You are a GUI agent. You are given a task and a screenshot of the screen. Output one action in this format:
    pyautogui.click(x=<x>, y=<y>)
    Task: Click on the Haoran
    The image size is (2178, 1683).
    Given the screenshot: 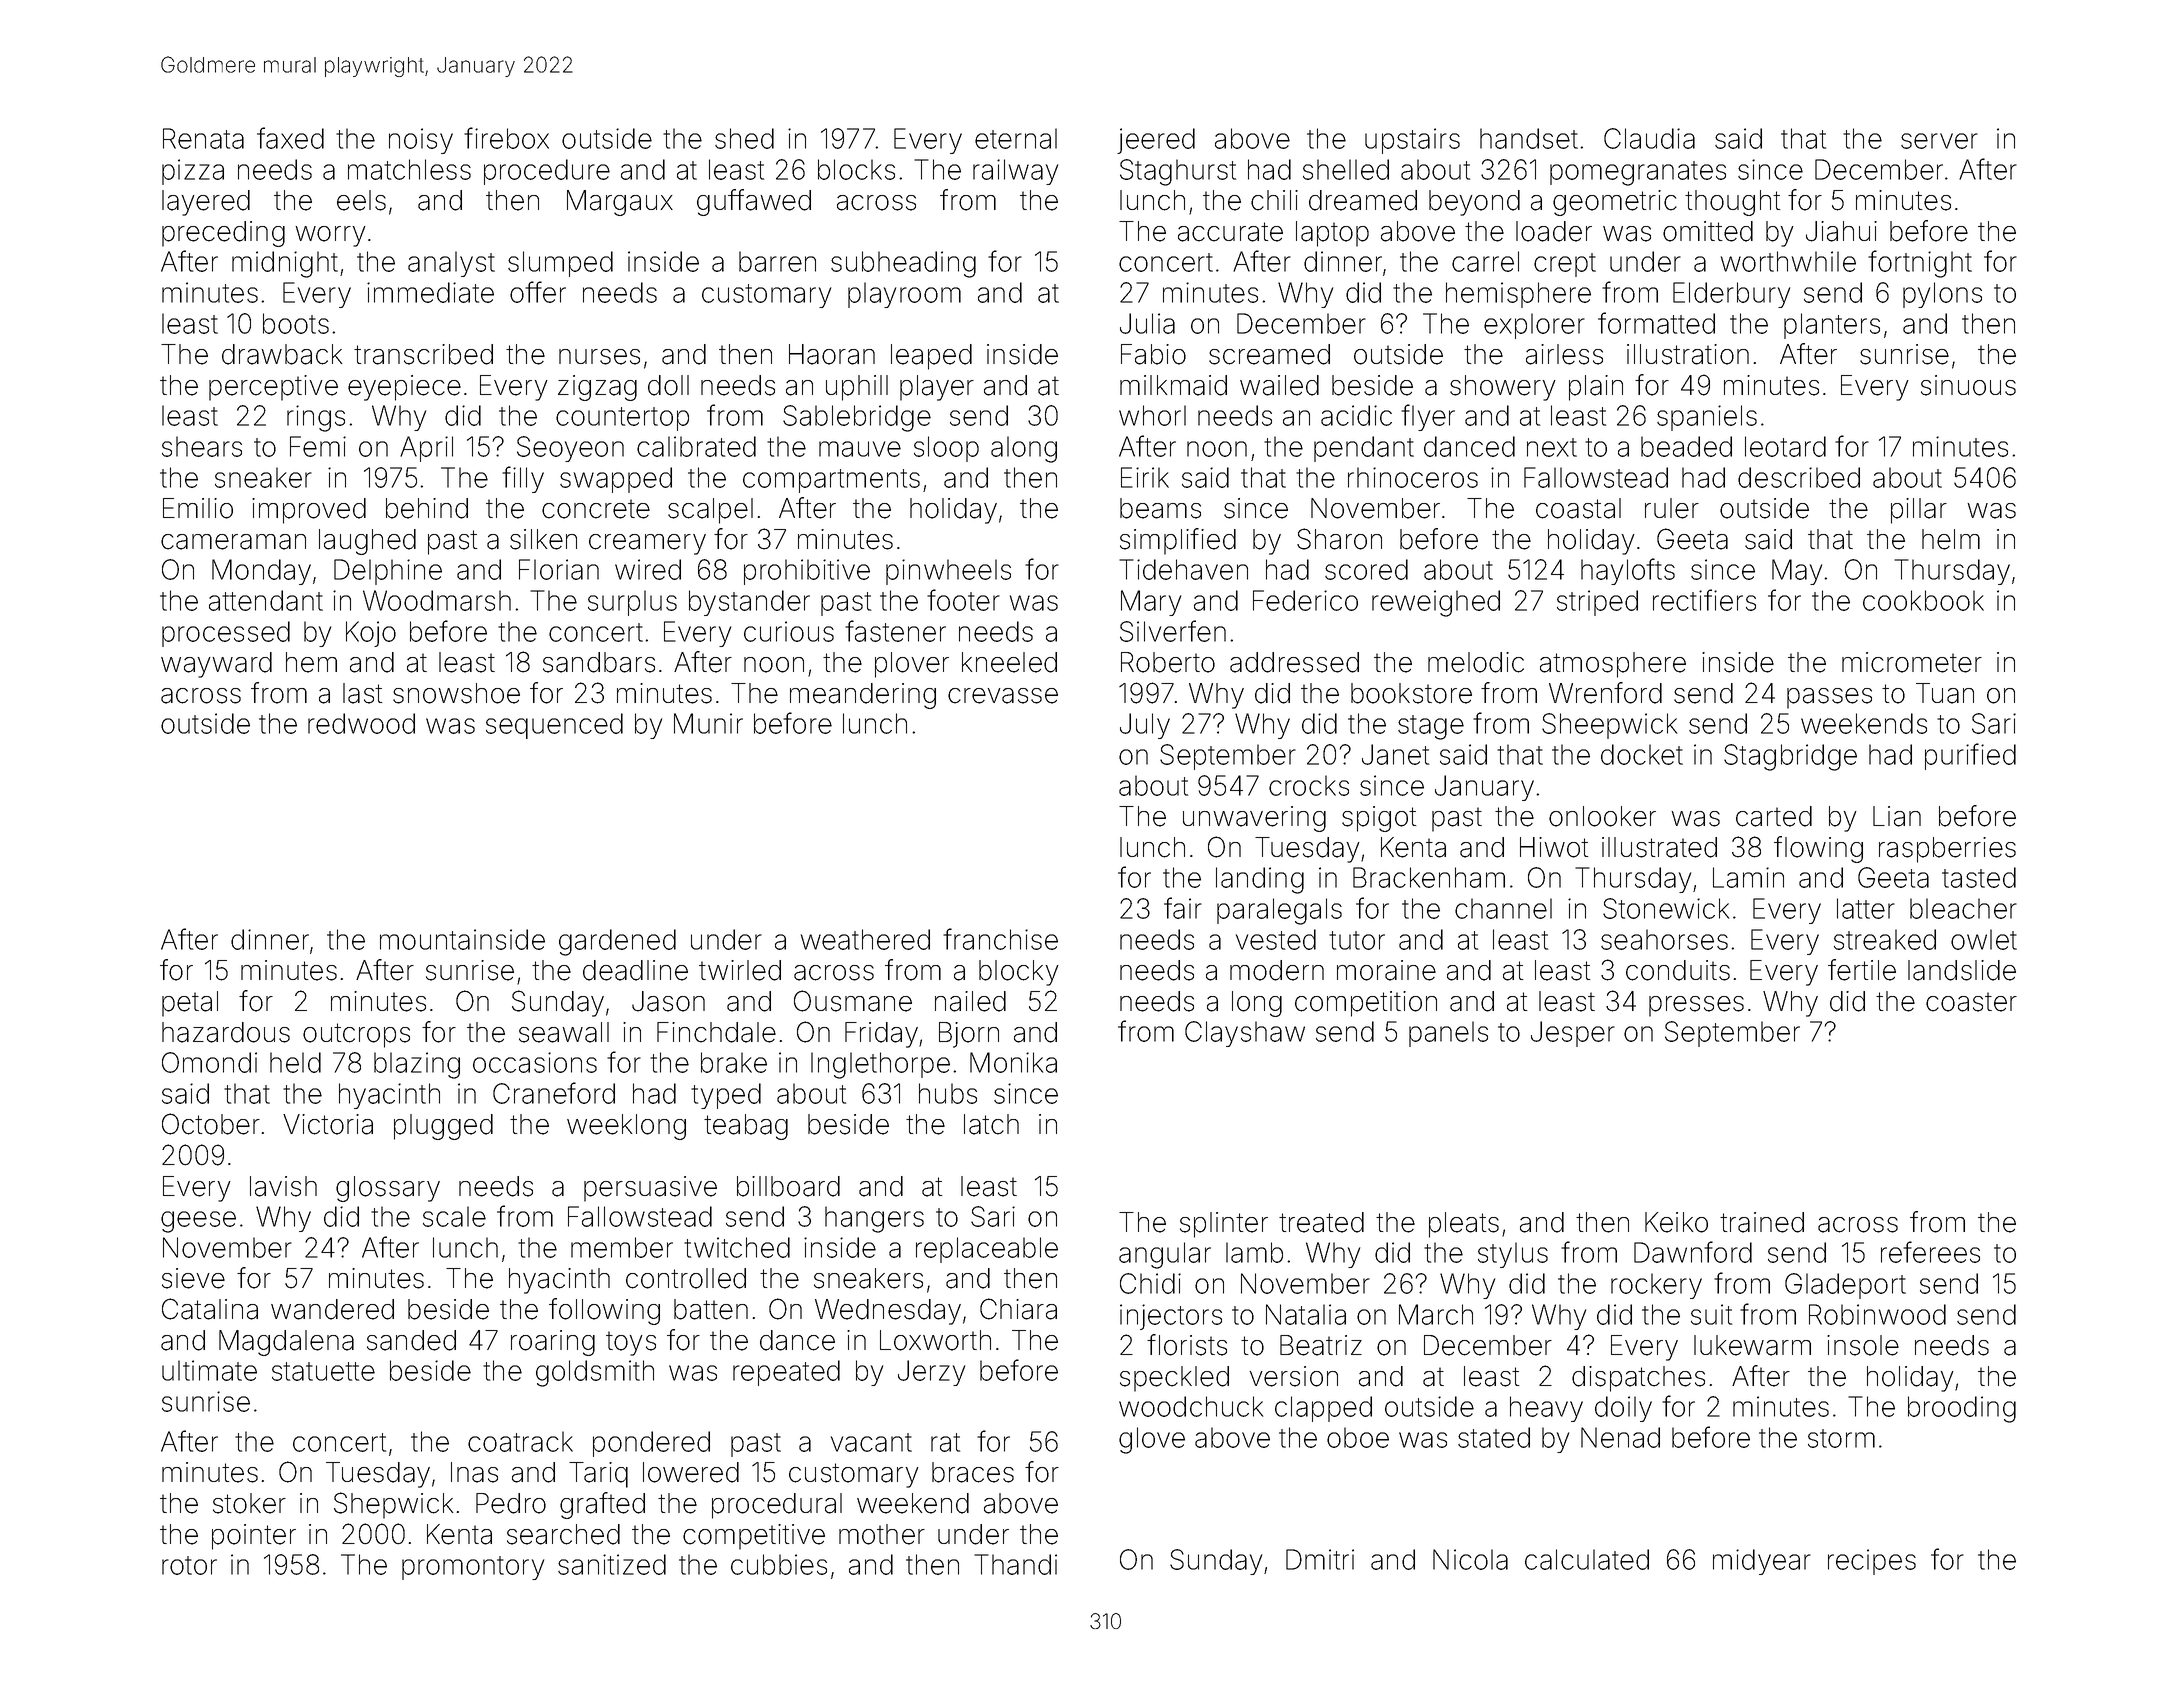 What is the action you would take?
    pyautogui.click(x=832, y=354)
